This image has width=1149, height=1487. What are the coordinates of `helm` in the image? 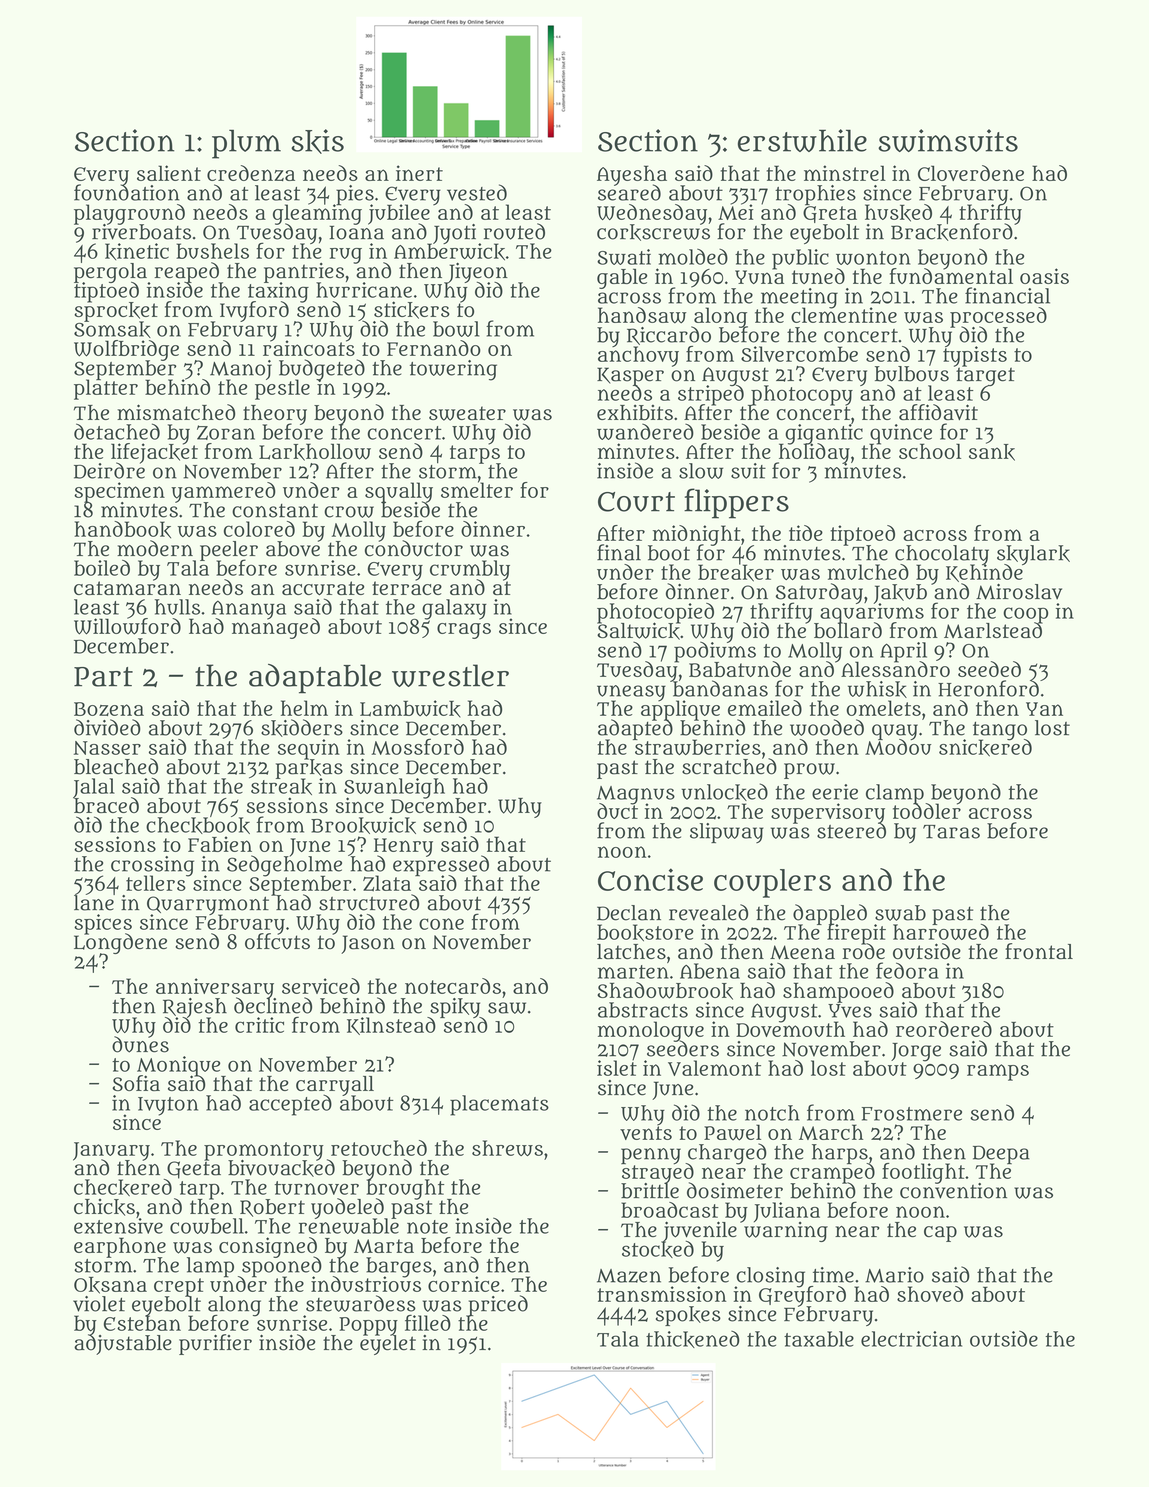 It's located at (304, 708).
